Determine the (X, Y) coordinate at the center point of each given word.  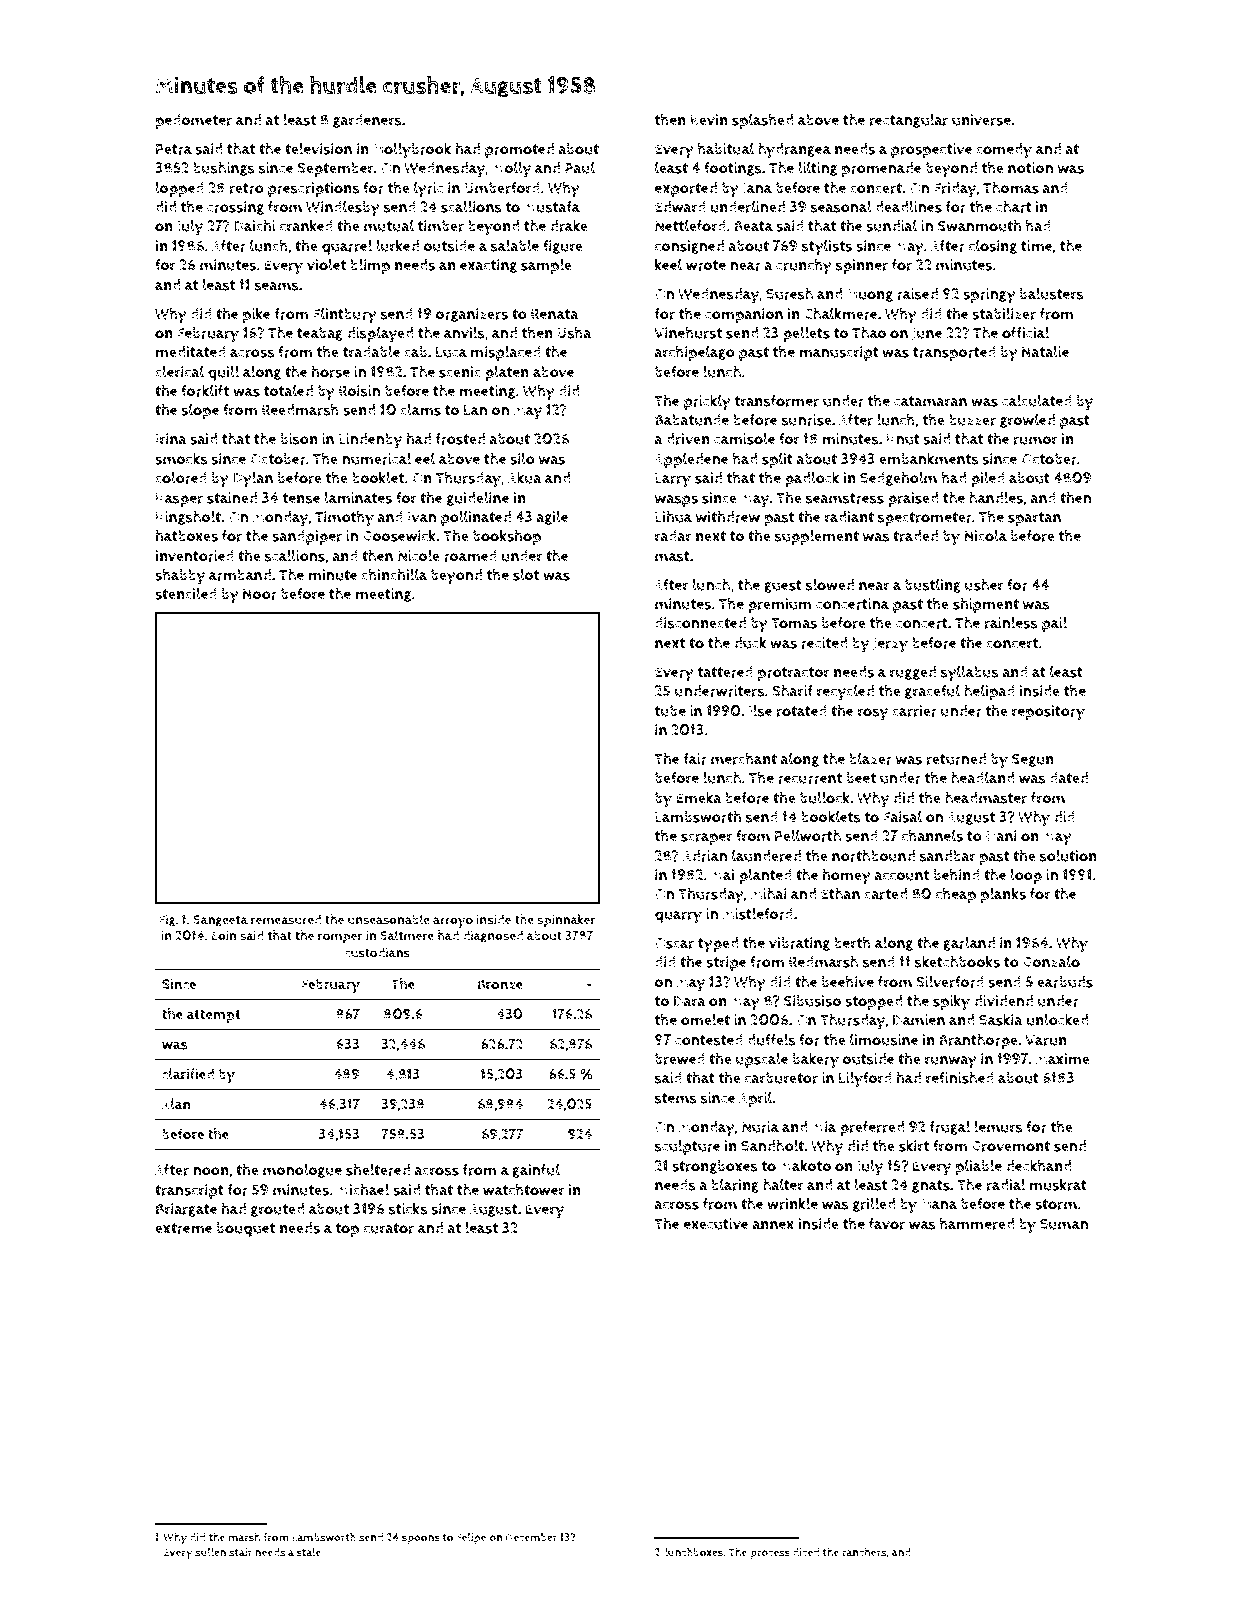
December (531, 1537)
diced (806, 1552)
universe (981, 120)
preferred (872, 1129)
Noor (260, 594)
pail (1054, 624)
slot (526, 575)
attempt (214, 1016)
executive (716, 1224)
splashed (762, 121)
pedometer (194, 121)
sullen (210, 1552)
